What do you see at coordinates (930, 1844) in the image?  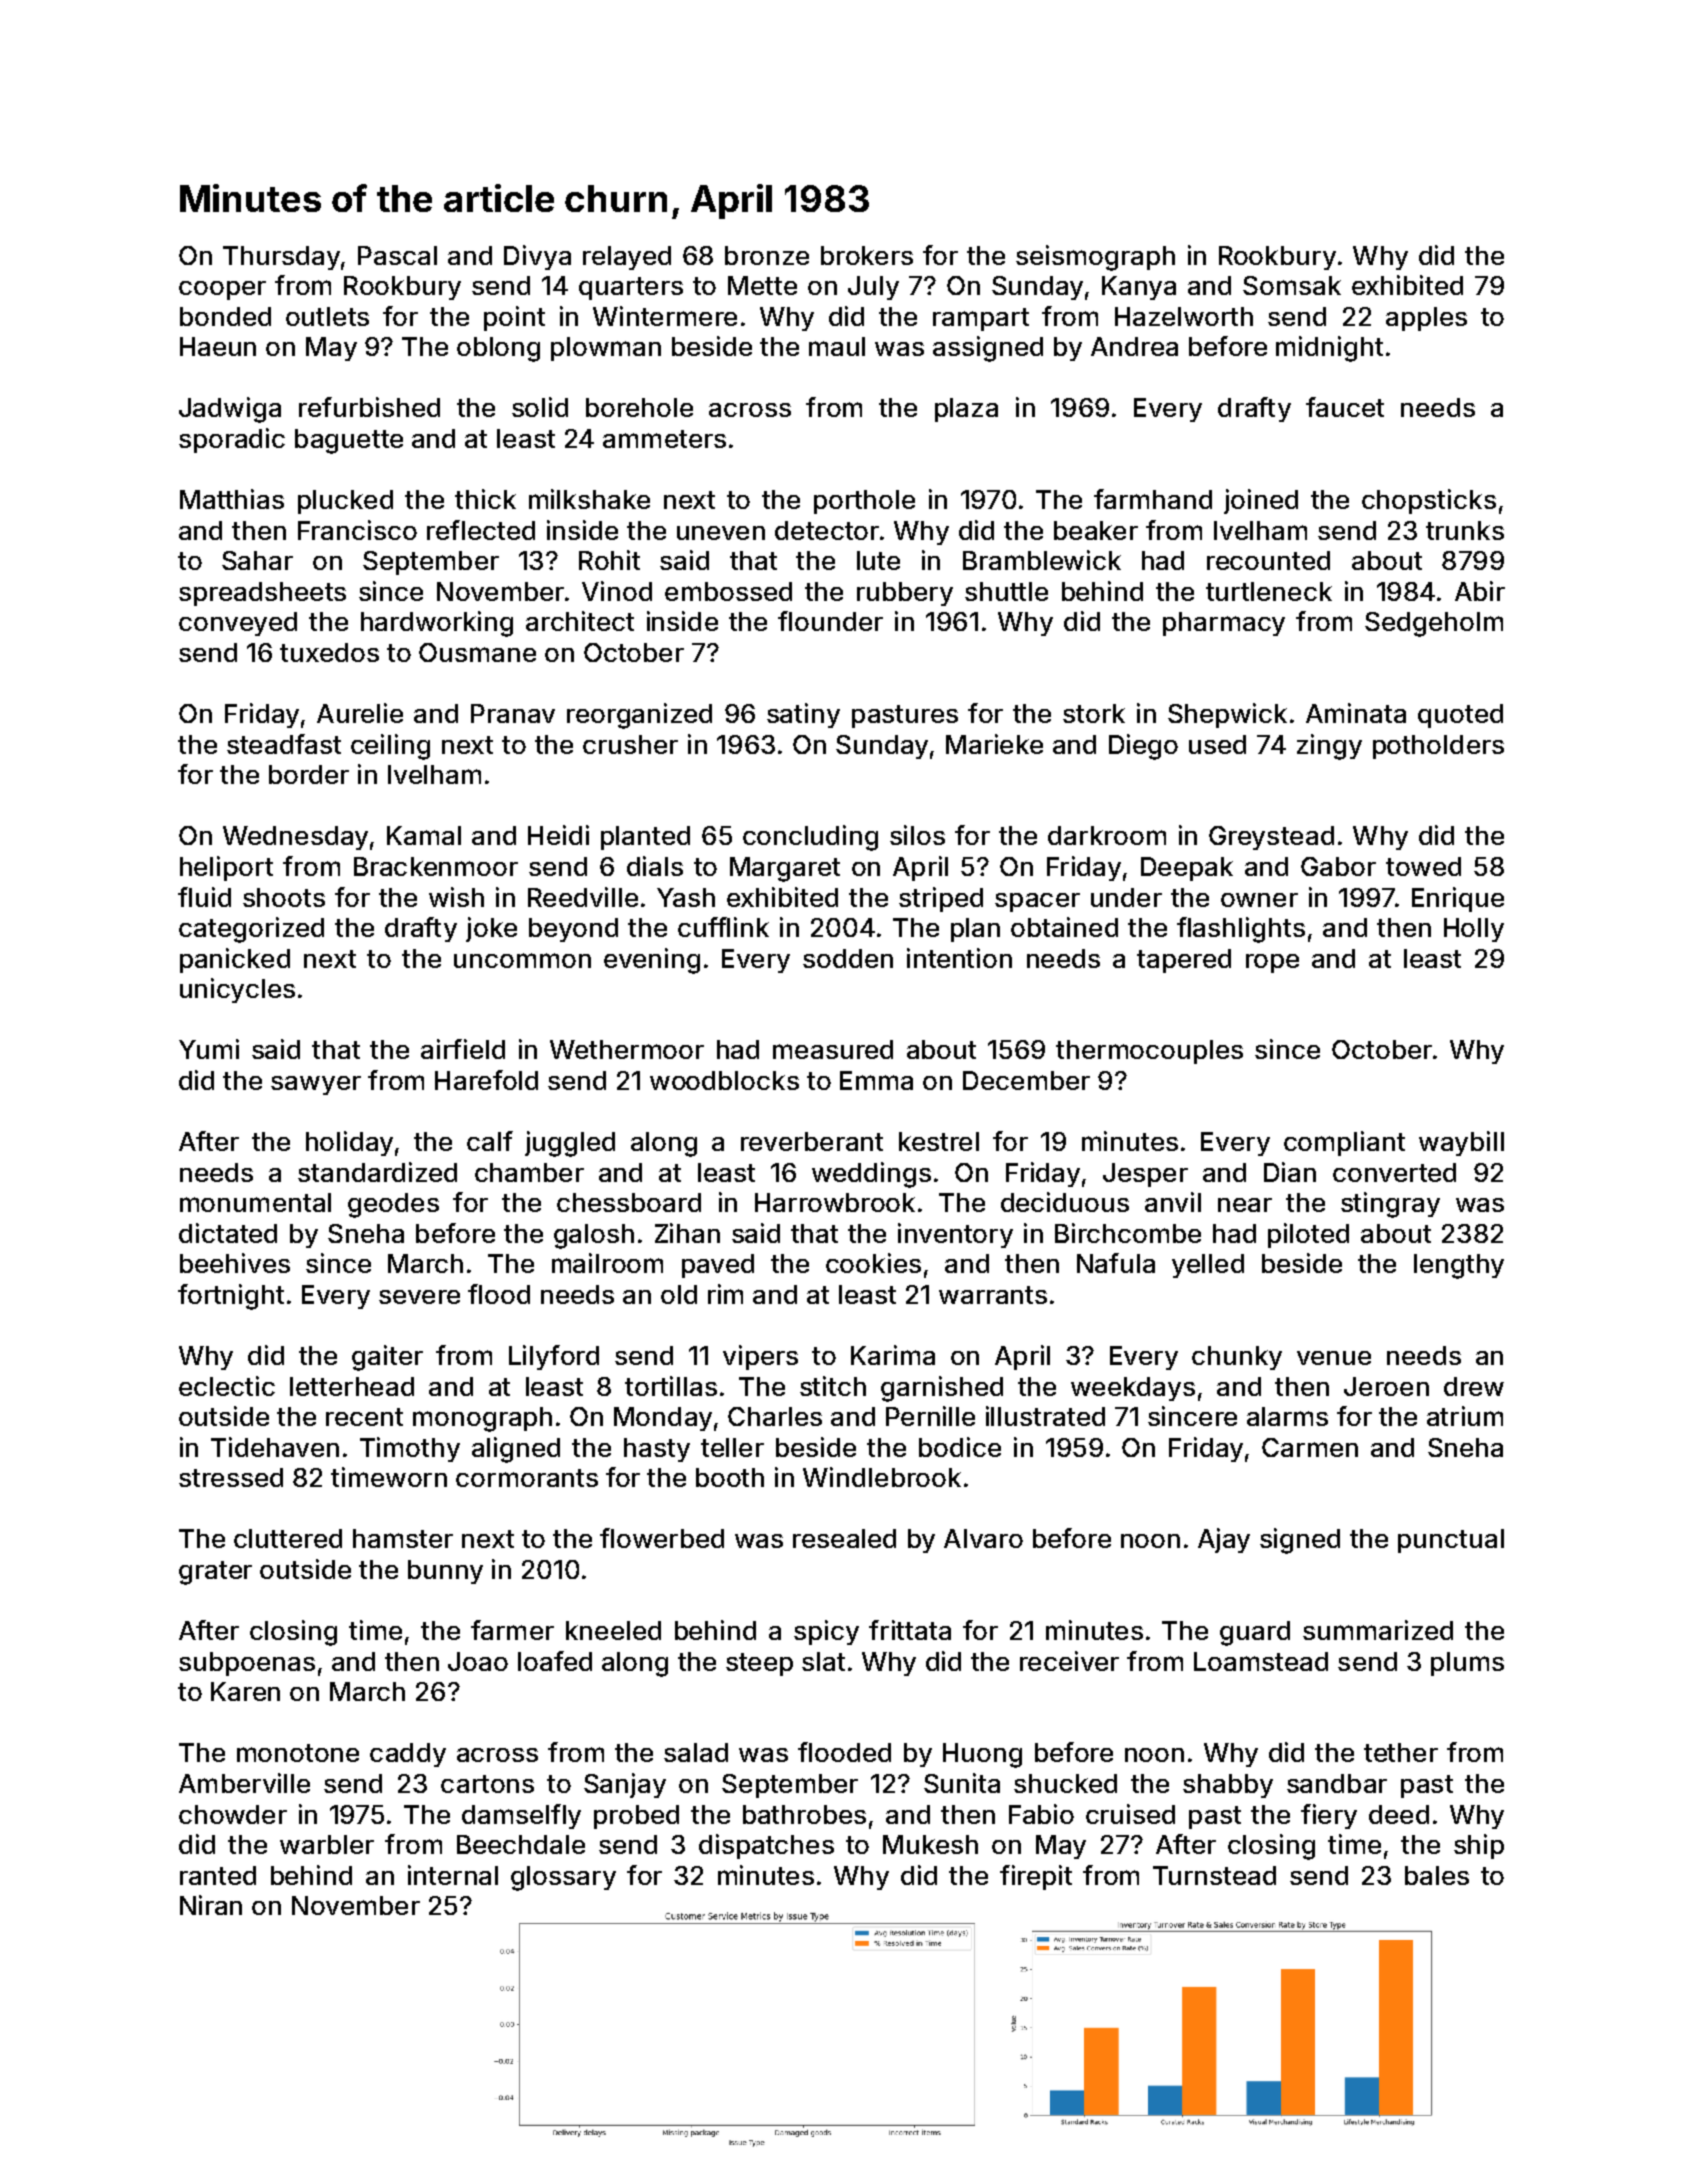 I see `Mukesh` at bounding box center [930, 1844].
